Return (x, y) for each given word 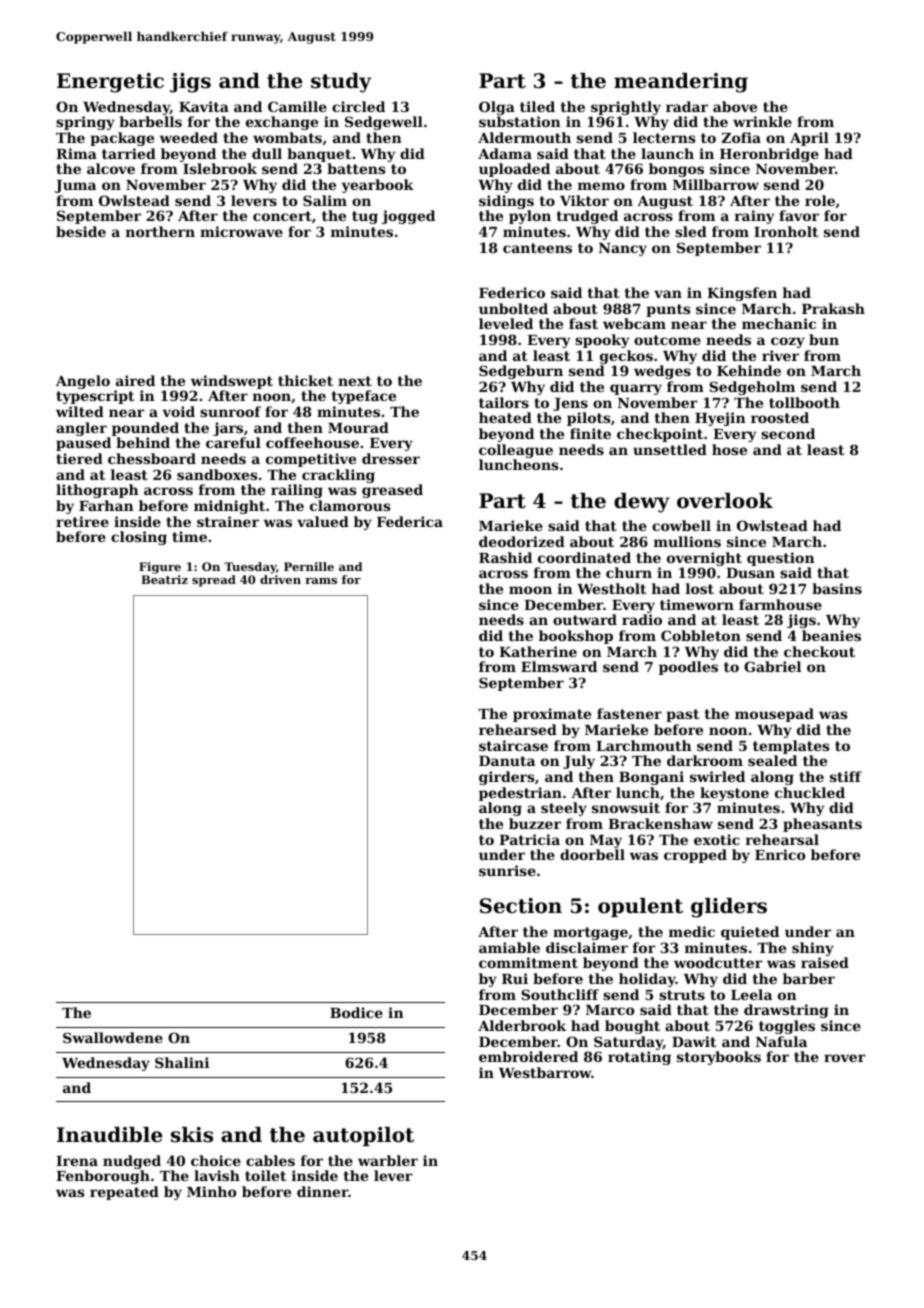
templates (791, 747)
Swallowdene (113, 1037)
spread (214, 581)
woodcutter (718, 962)
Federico (512, 292)
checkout (819, 651)
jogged (408, 217)
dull (267, 153)
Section (521, 906)
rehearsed (518, 729)
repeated (124, 1193)
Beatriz (164, 579)
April (809, 139)
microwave (241, 231)
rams (321, 581)
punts (668, 310)
